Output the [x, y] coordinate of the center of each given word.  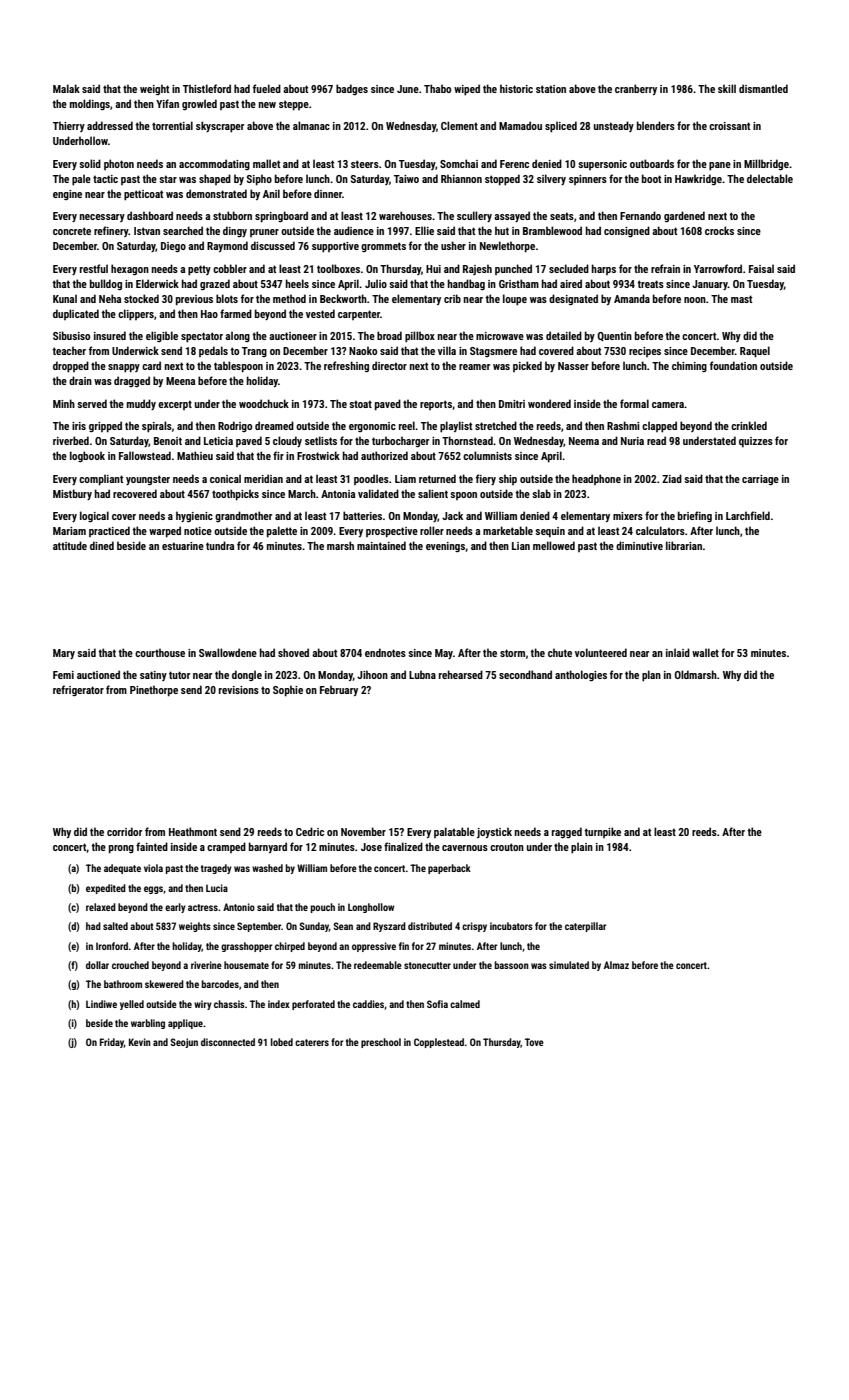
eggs [153, 890]
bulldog [106, 284]
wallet [705, 652]
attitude [70, 545]
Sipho [259, 180]
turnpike [602, 832]
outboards [652, 163]
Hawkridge [698, 179]
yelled [132, 1005]
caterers [312, 1042]
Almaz [616, 965]
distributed [430, 926]
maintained [381, 545]
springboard [281, 217]
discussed [273, 245]
